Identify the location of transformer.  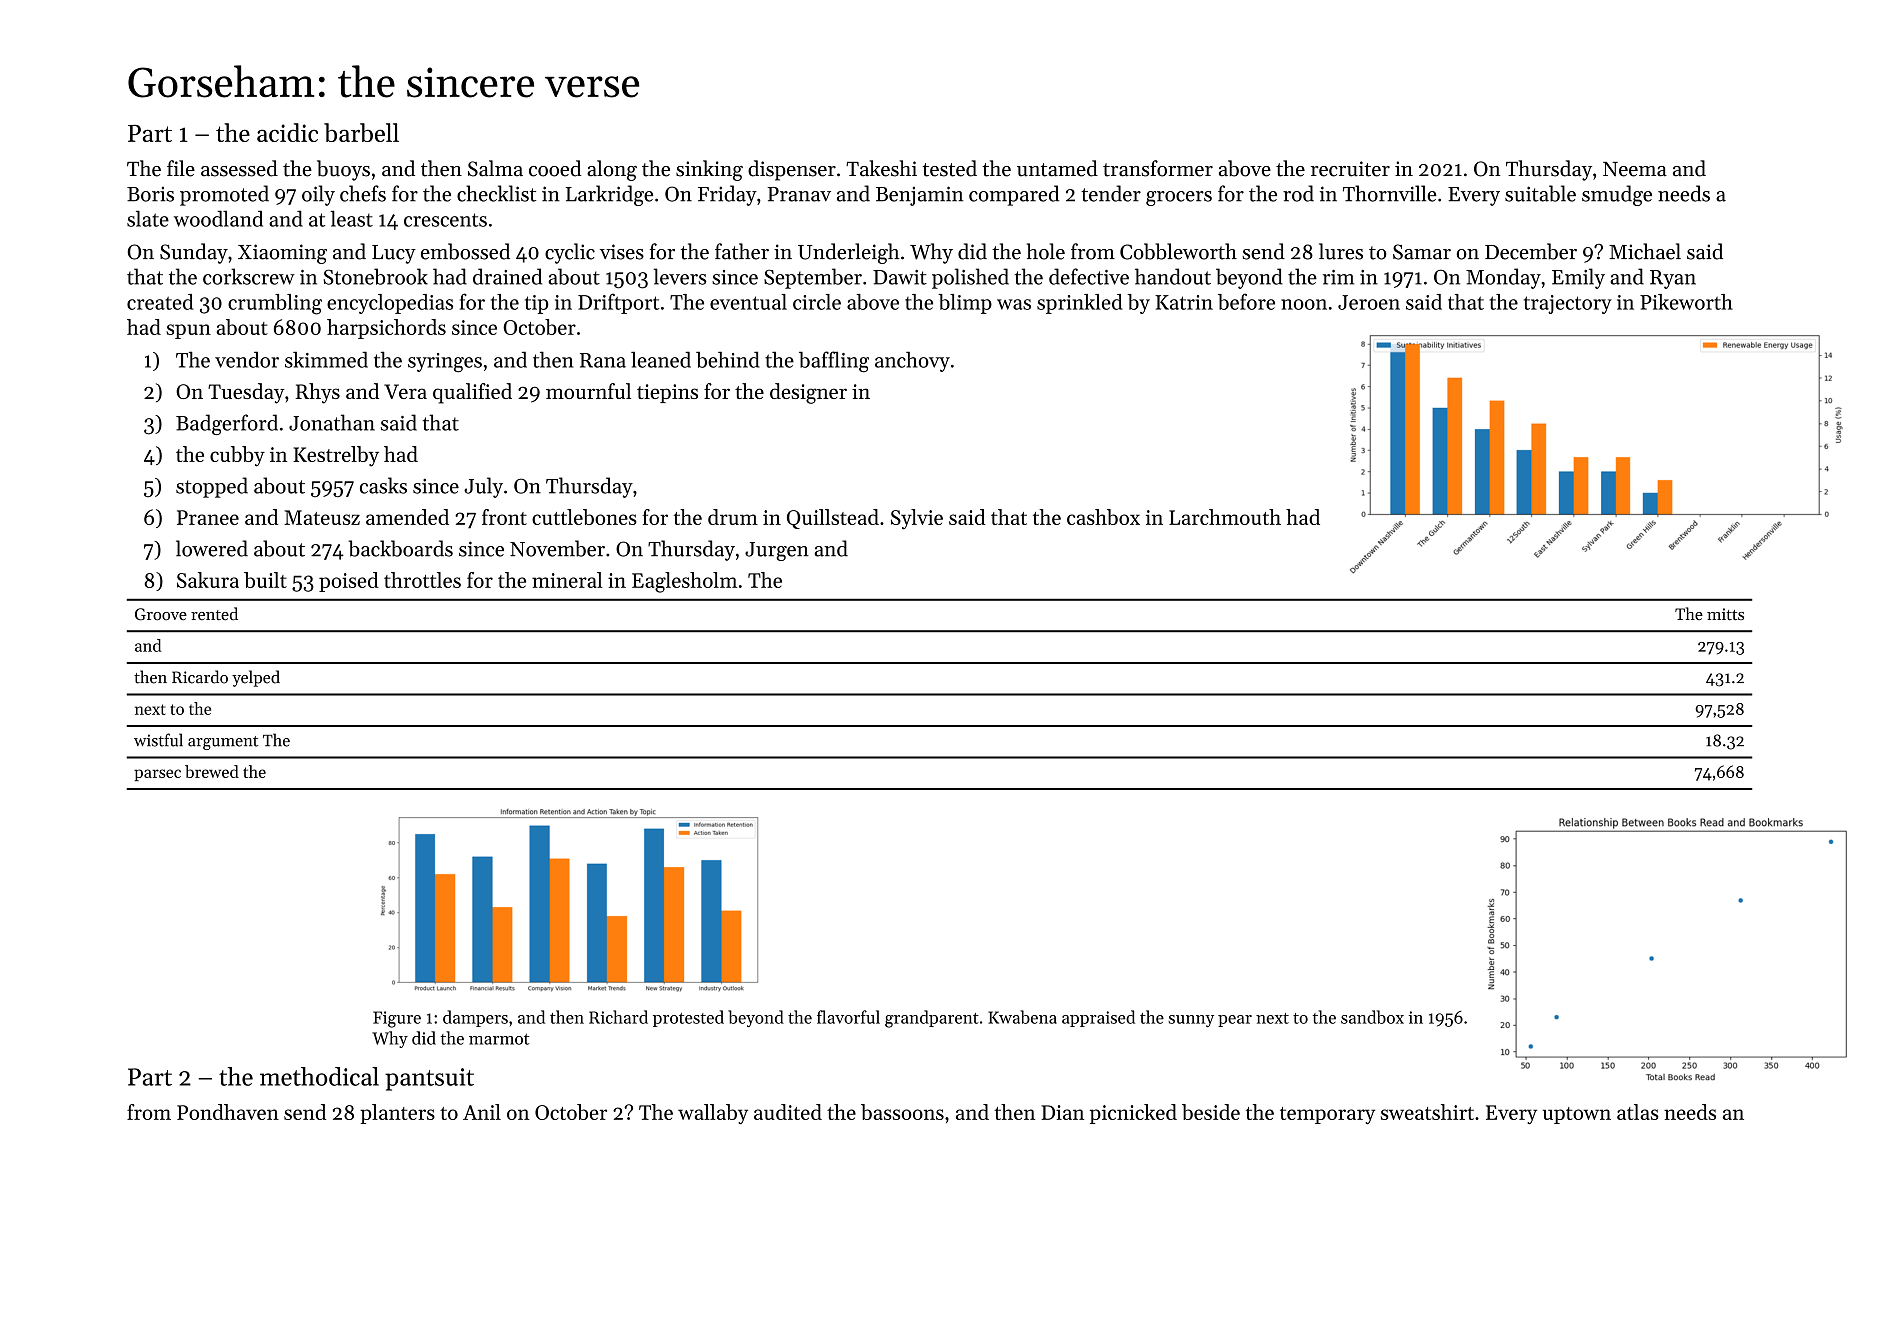
(1158, 168).
